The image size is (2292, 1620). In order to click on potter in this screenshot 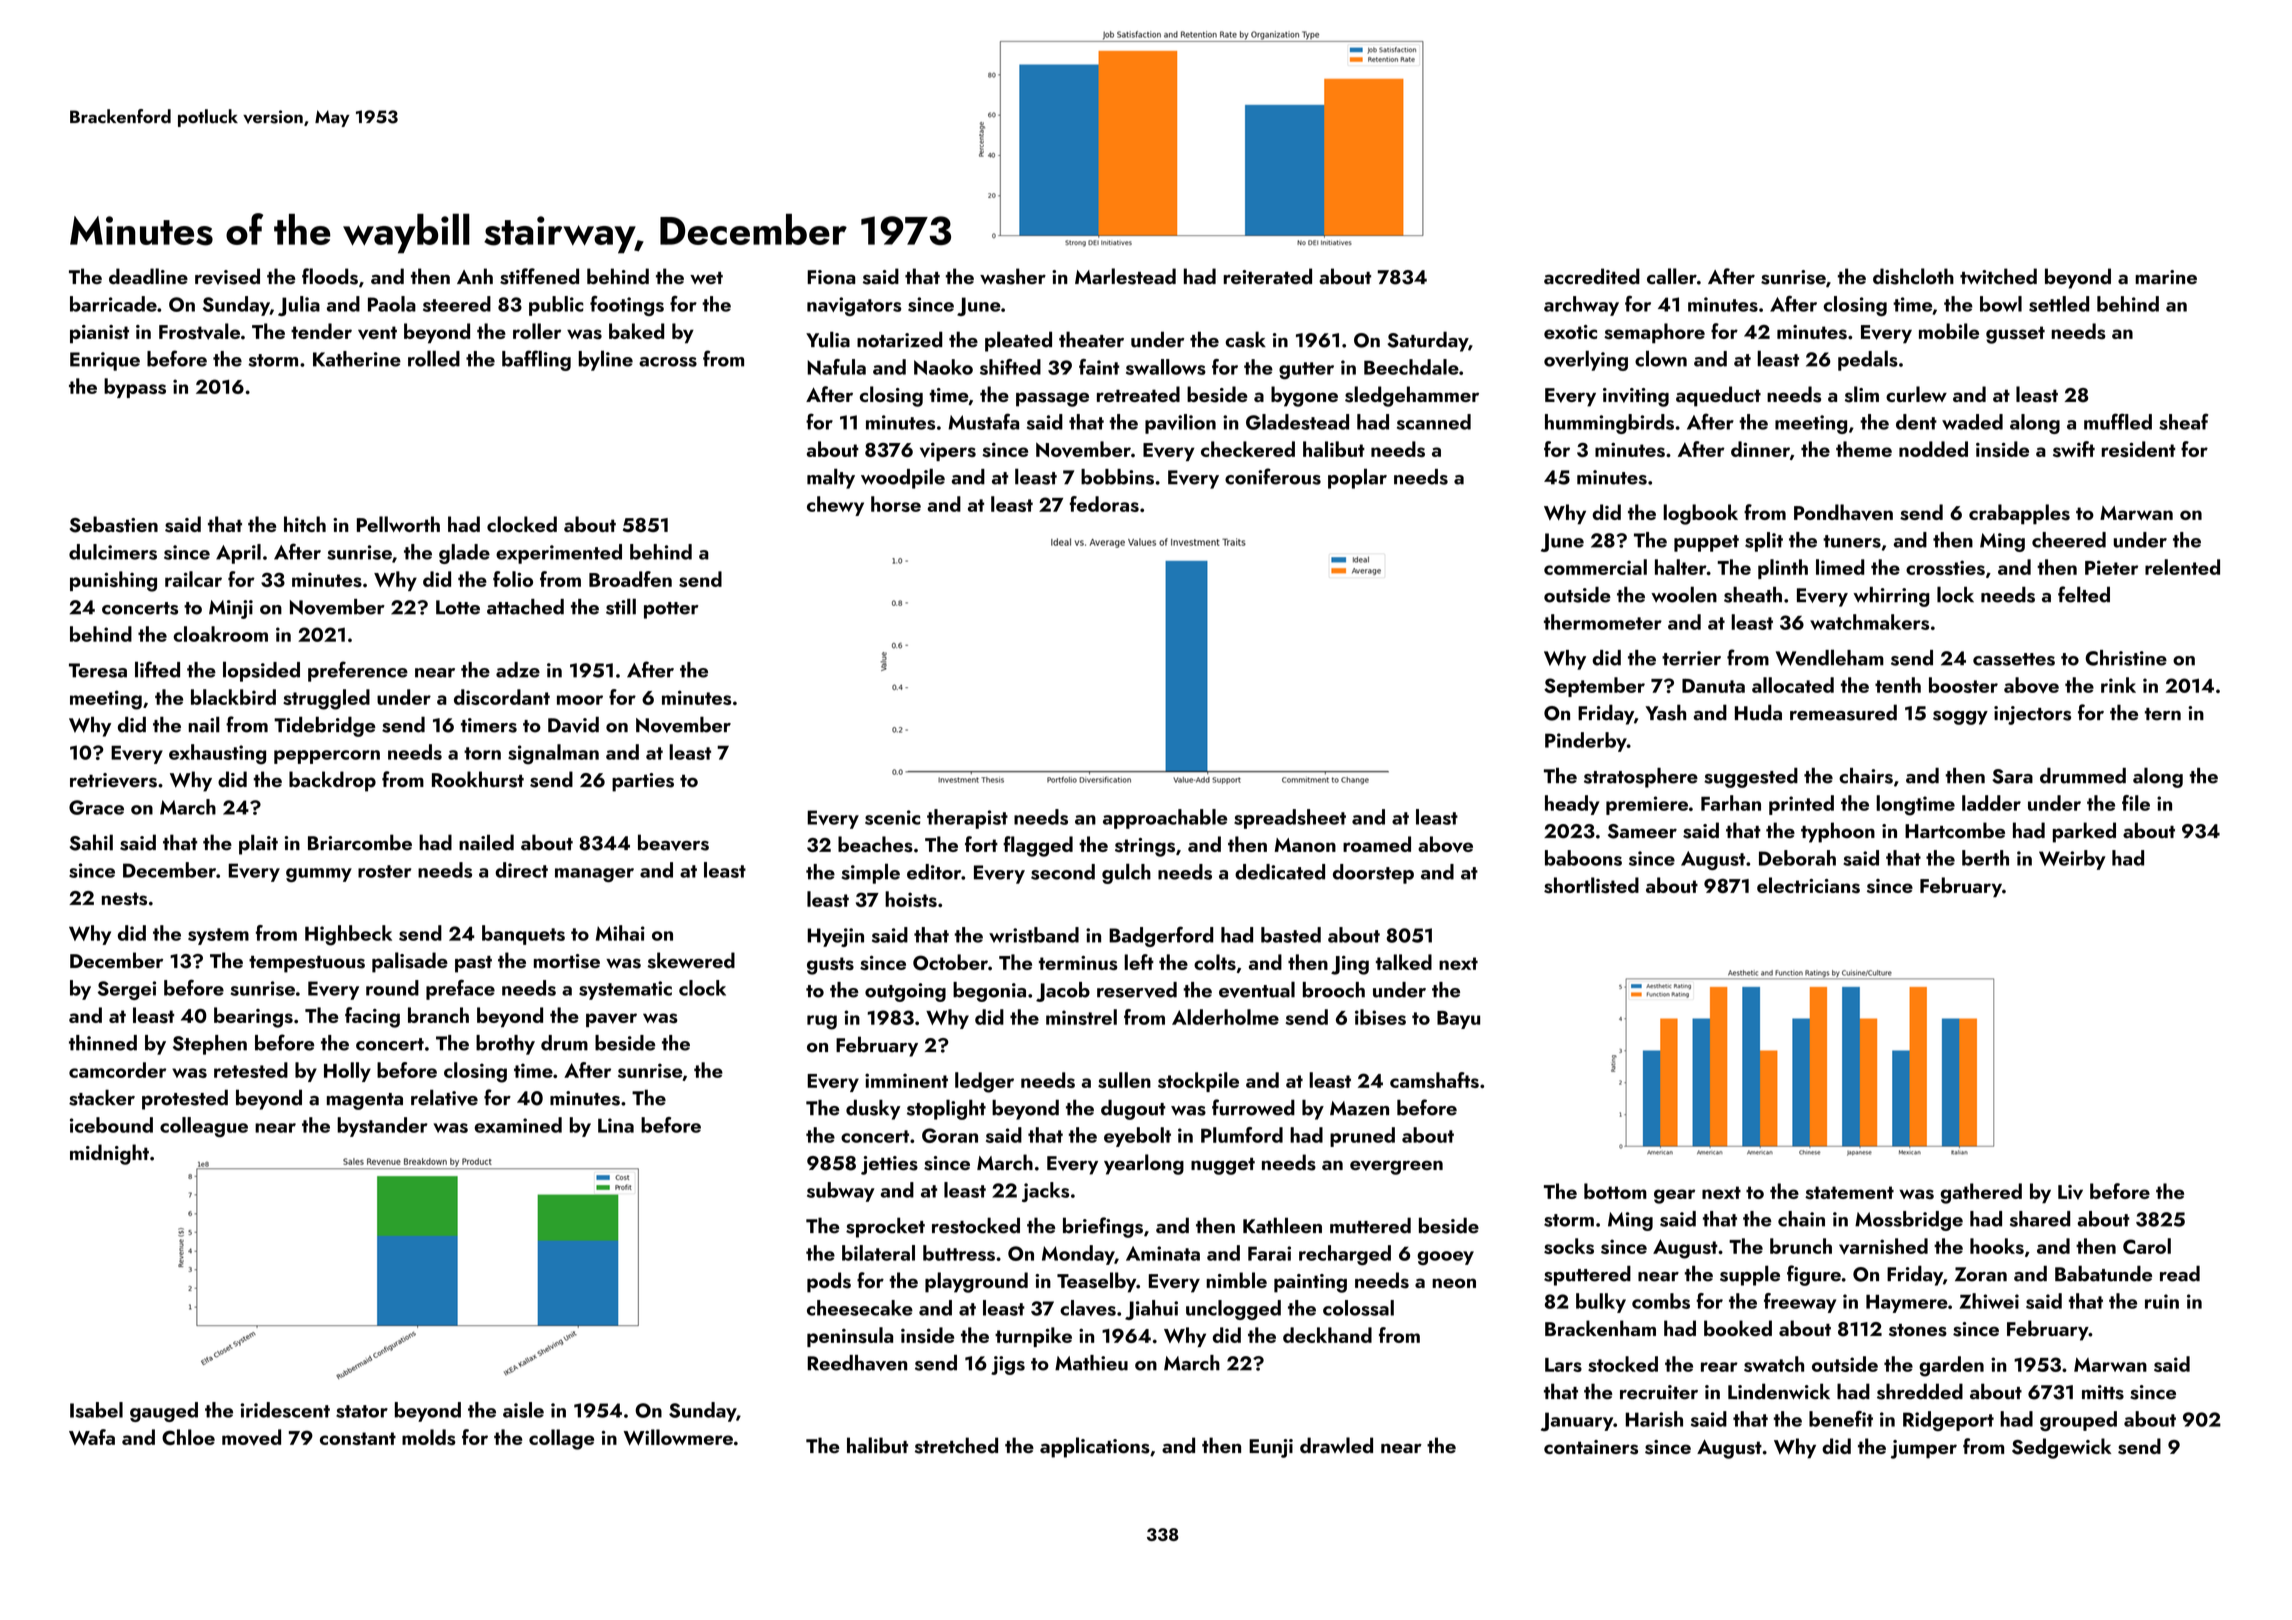, I will do `click(671, 610)`.
